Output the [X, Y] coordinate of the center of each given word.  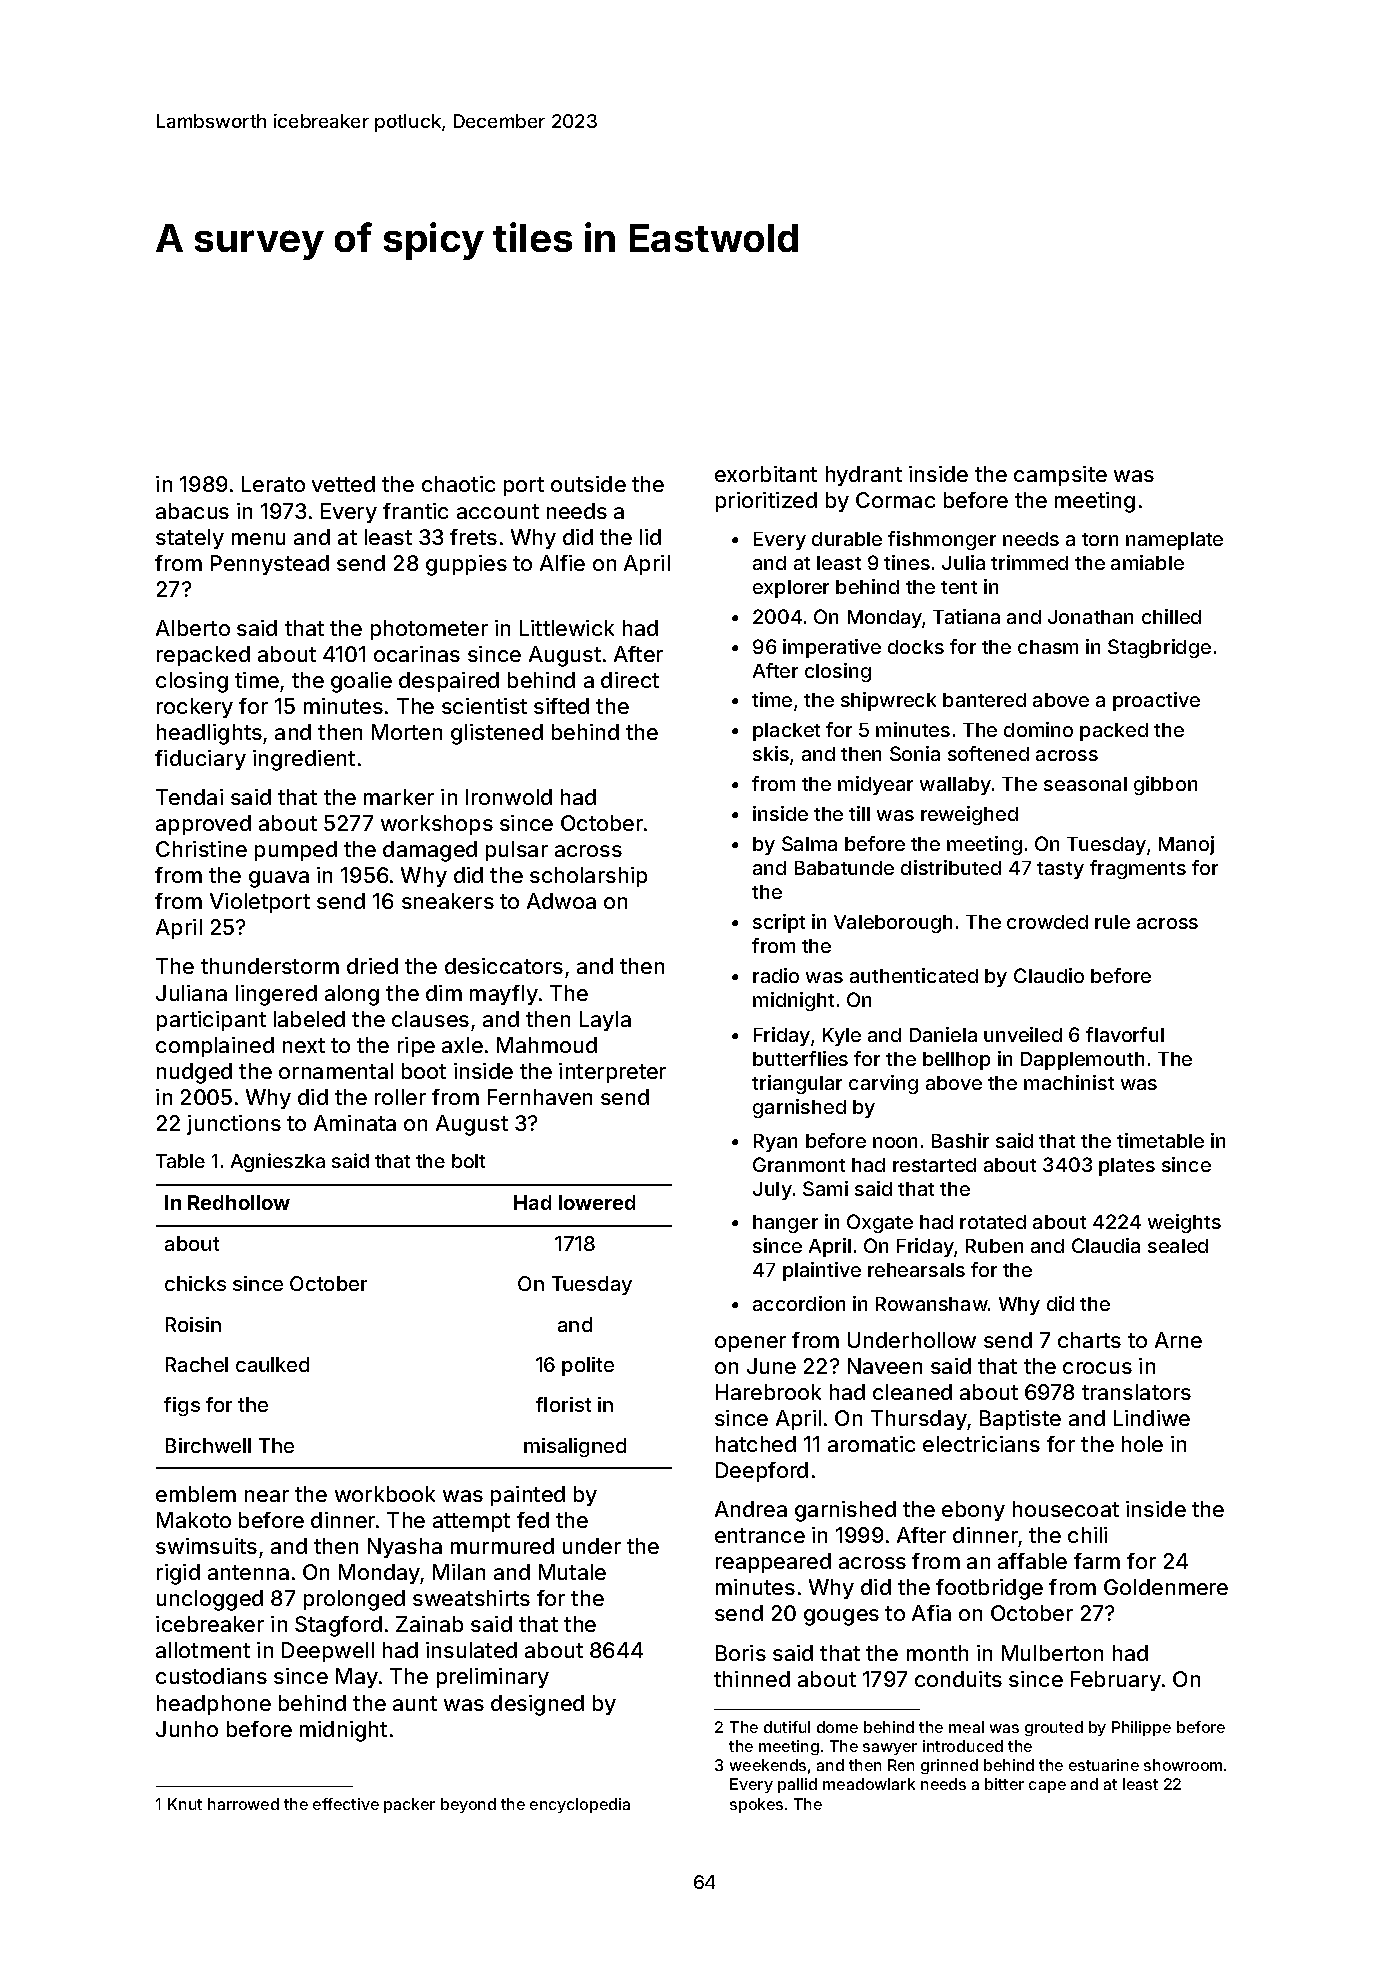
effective [346, 1804]
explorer [791, 589]
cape [1047, 1787]
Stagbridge [1159, 648]
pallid [797, 1785]
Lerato [273, 484]
